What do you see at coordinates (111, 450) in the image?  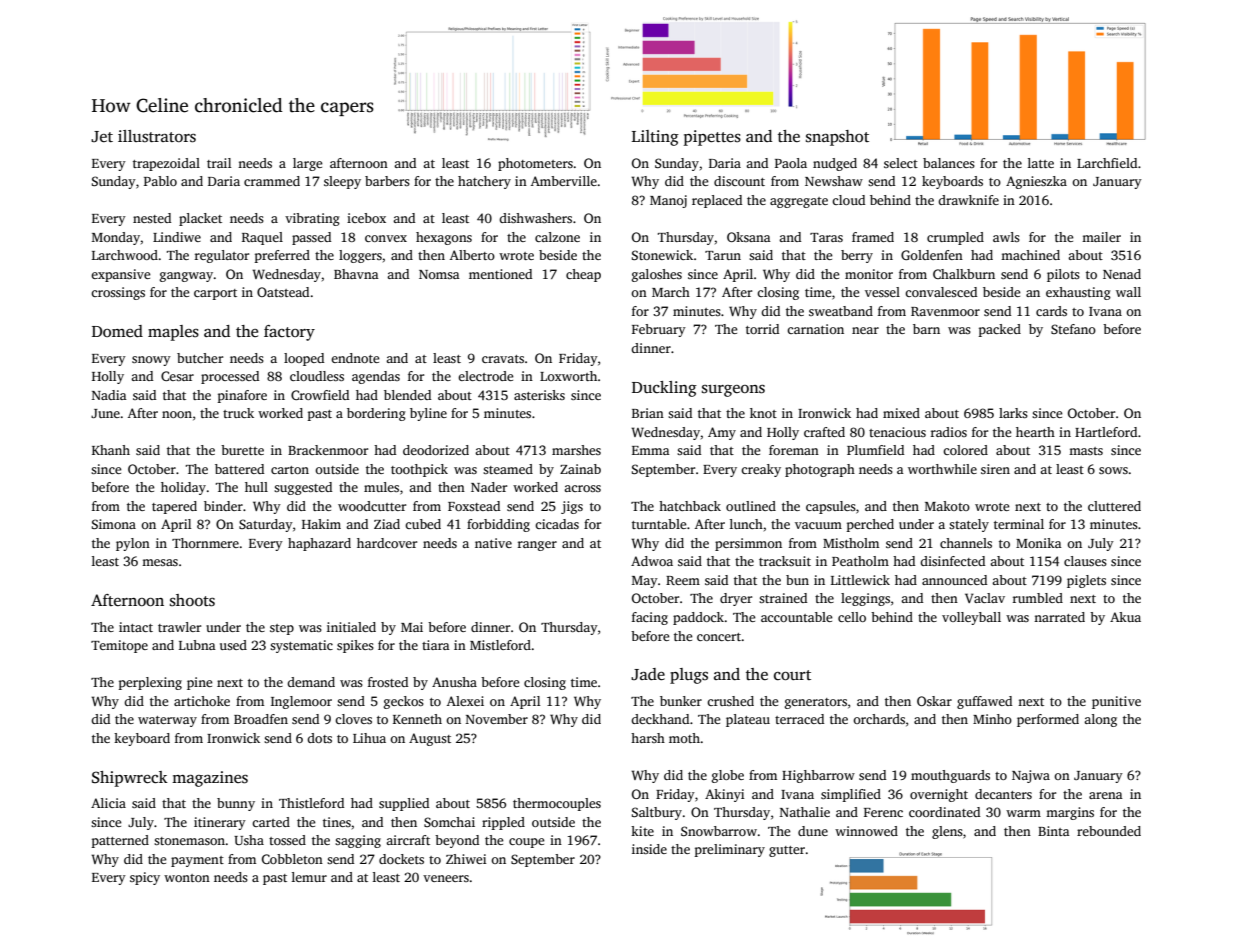 I see `Khanh` at bounding box center [111, 450].
